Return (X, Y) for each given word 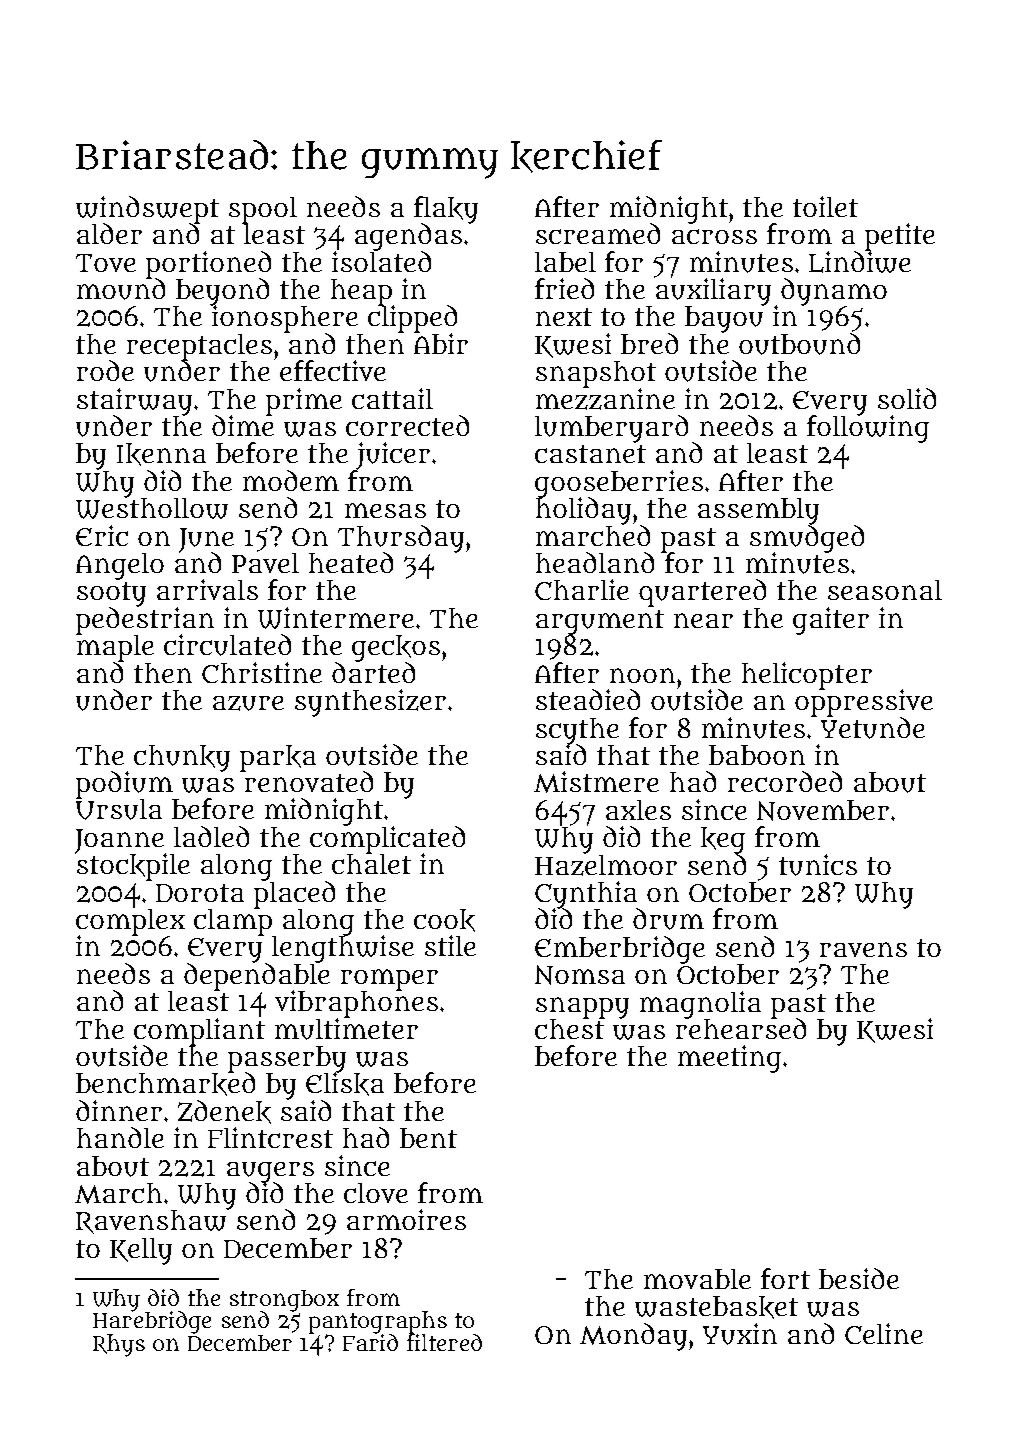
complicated (387, 839)
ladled (211, 836)
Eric (102, 535)
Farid (370, 1342)
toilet (825, 206)
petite (900, 237)
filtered (444, 1342)
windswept (147, 209)
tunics (818, 865)
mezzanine (605, 399)
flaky (446, 209)
